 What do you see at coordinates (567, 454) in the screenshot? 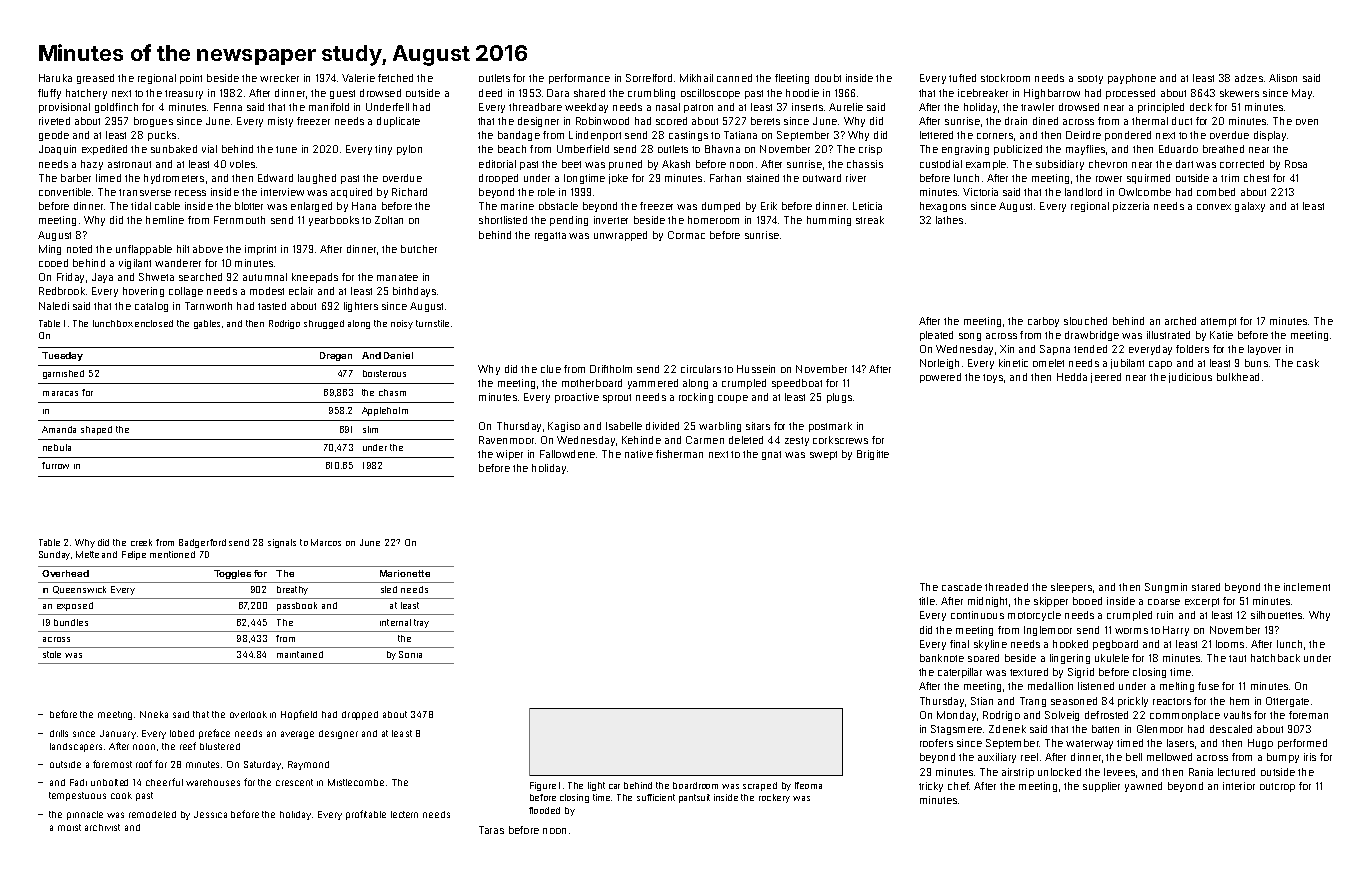
I see `Fallowdene` at bounding box center [567, 454].
